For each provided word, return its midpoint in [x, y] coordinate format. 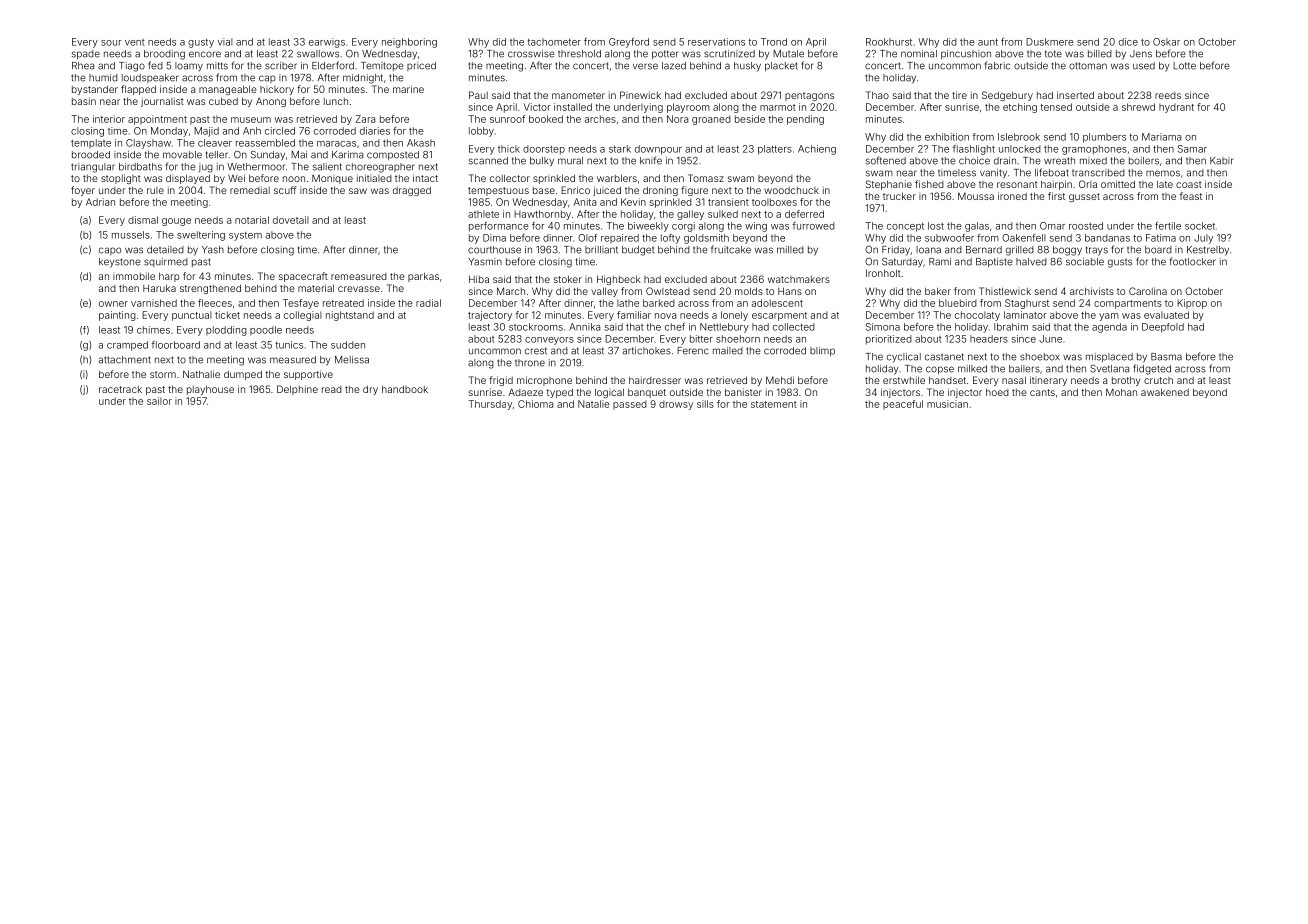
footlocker [1193, 261]
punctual [192, 316]
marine [408, 89]
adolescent [777, 303]
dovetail [291, 220]
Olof [587, 238]
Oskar [1166, 42]
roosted [1086, 226]
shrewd [1138, 107]
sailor [159, 401]
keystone [119, 263]
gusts [1120, 263]
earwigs [327, 43]
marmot [778, 107]
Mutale [788, 54]
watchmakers [799, 279]
